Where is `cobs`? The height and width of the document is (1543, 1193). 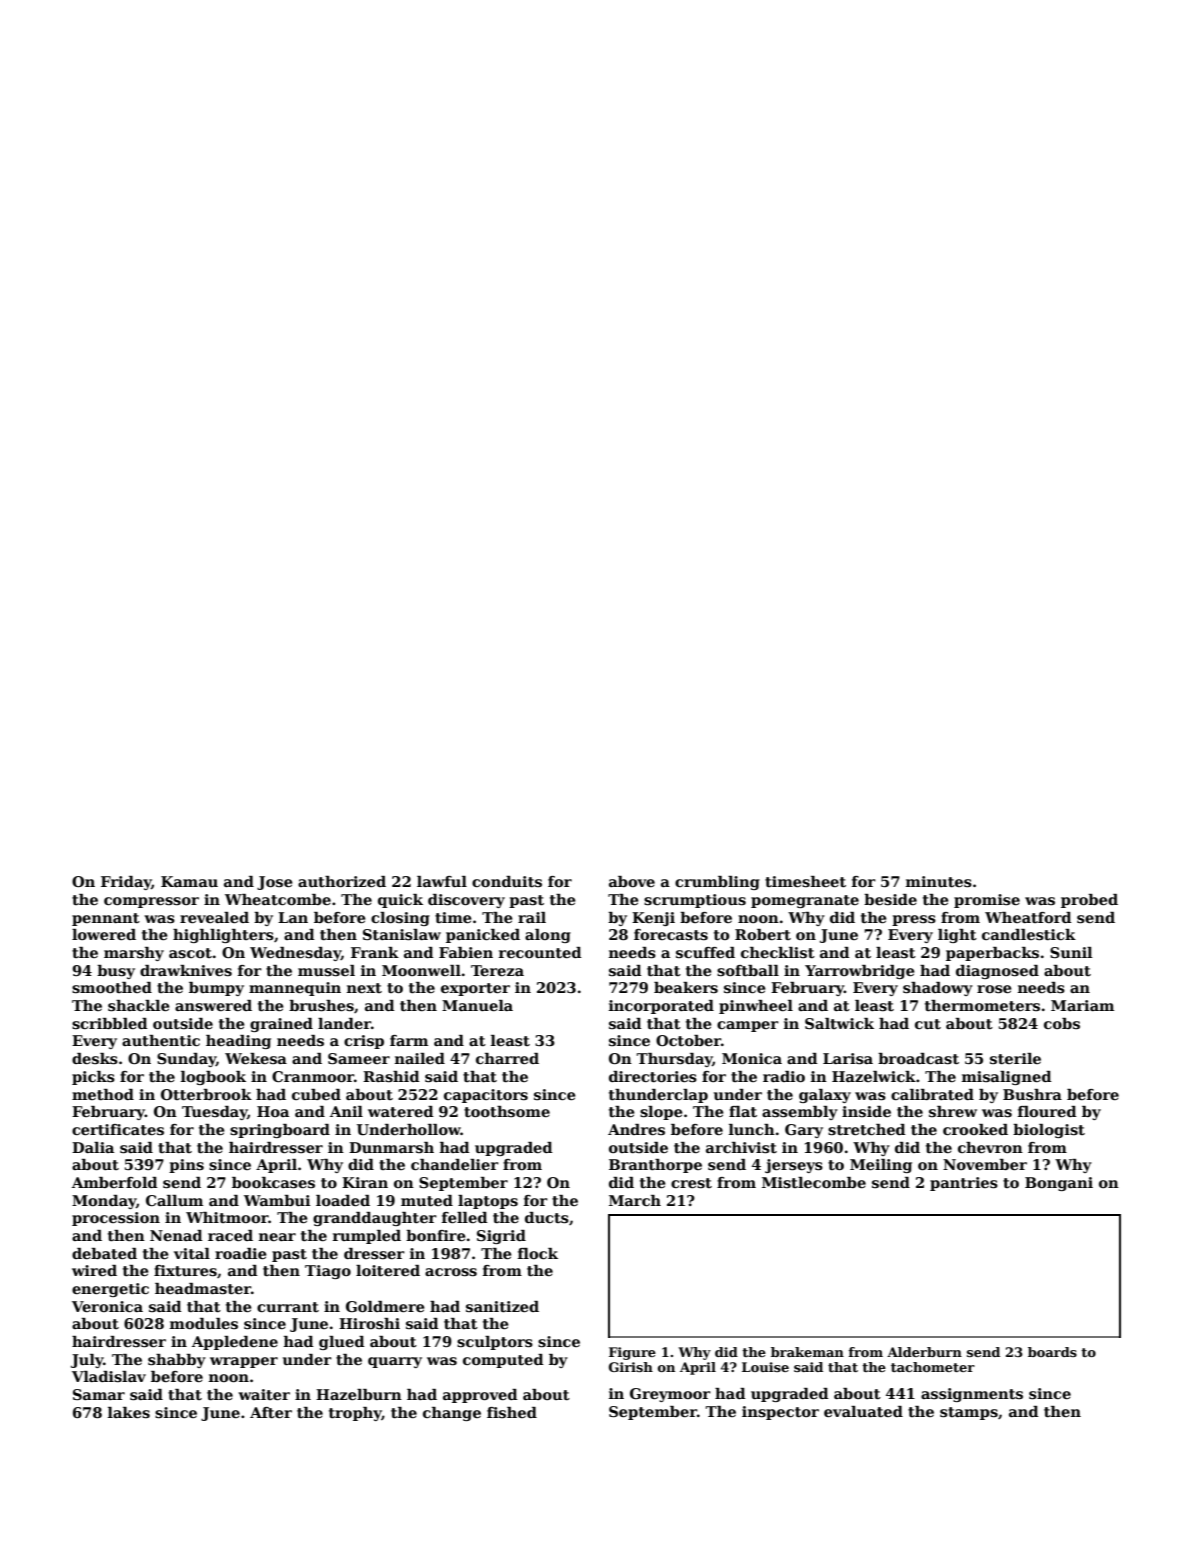
cobs is located at coordinates (1062, 1023).
